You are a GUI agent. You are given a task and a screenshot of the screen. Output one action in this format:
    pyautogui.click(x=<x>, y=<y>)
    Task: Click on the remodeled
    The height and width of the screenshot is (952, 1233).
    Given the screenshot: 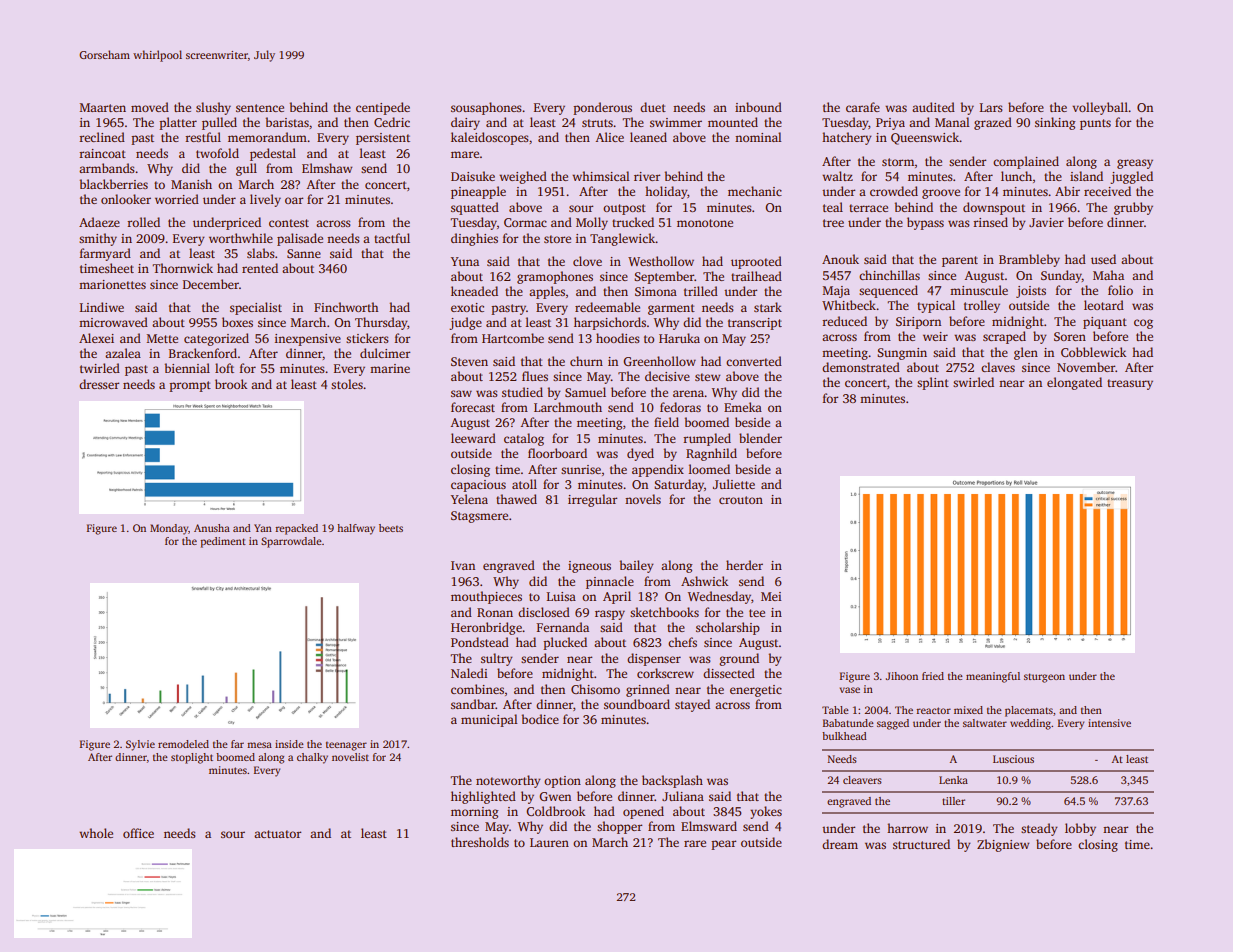 What is the action you would take?
    pyautogui.click(x=183, y=744)
